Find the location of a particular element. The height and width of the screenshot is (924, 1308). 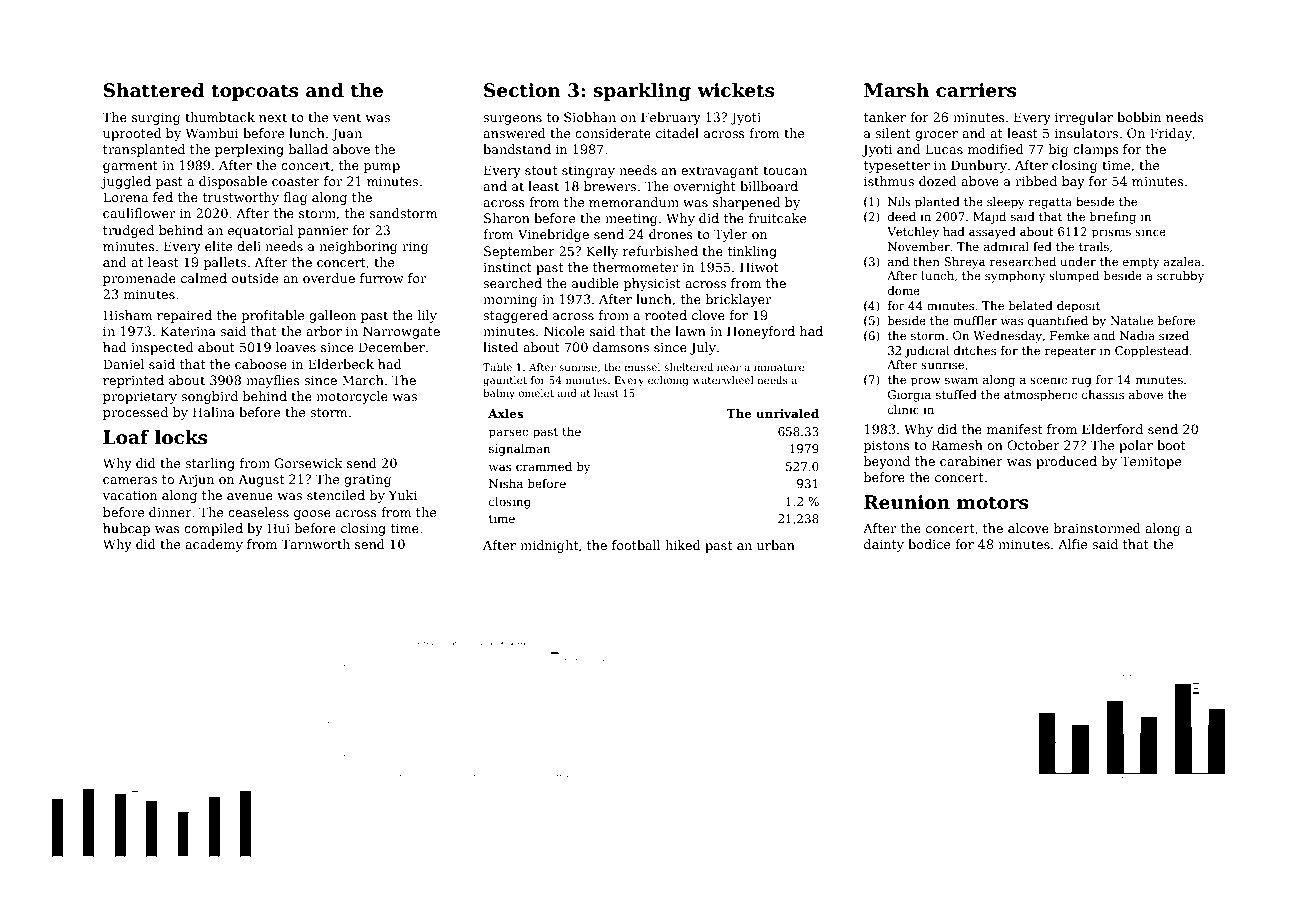

deposit is located at coordinates (1078, 307).
